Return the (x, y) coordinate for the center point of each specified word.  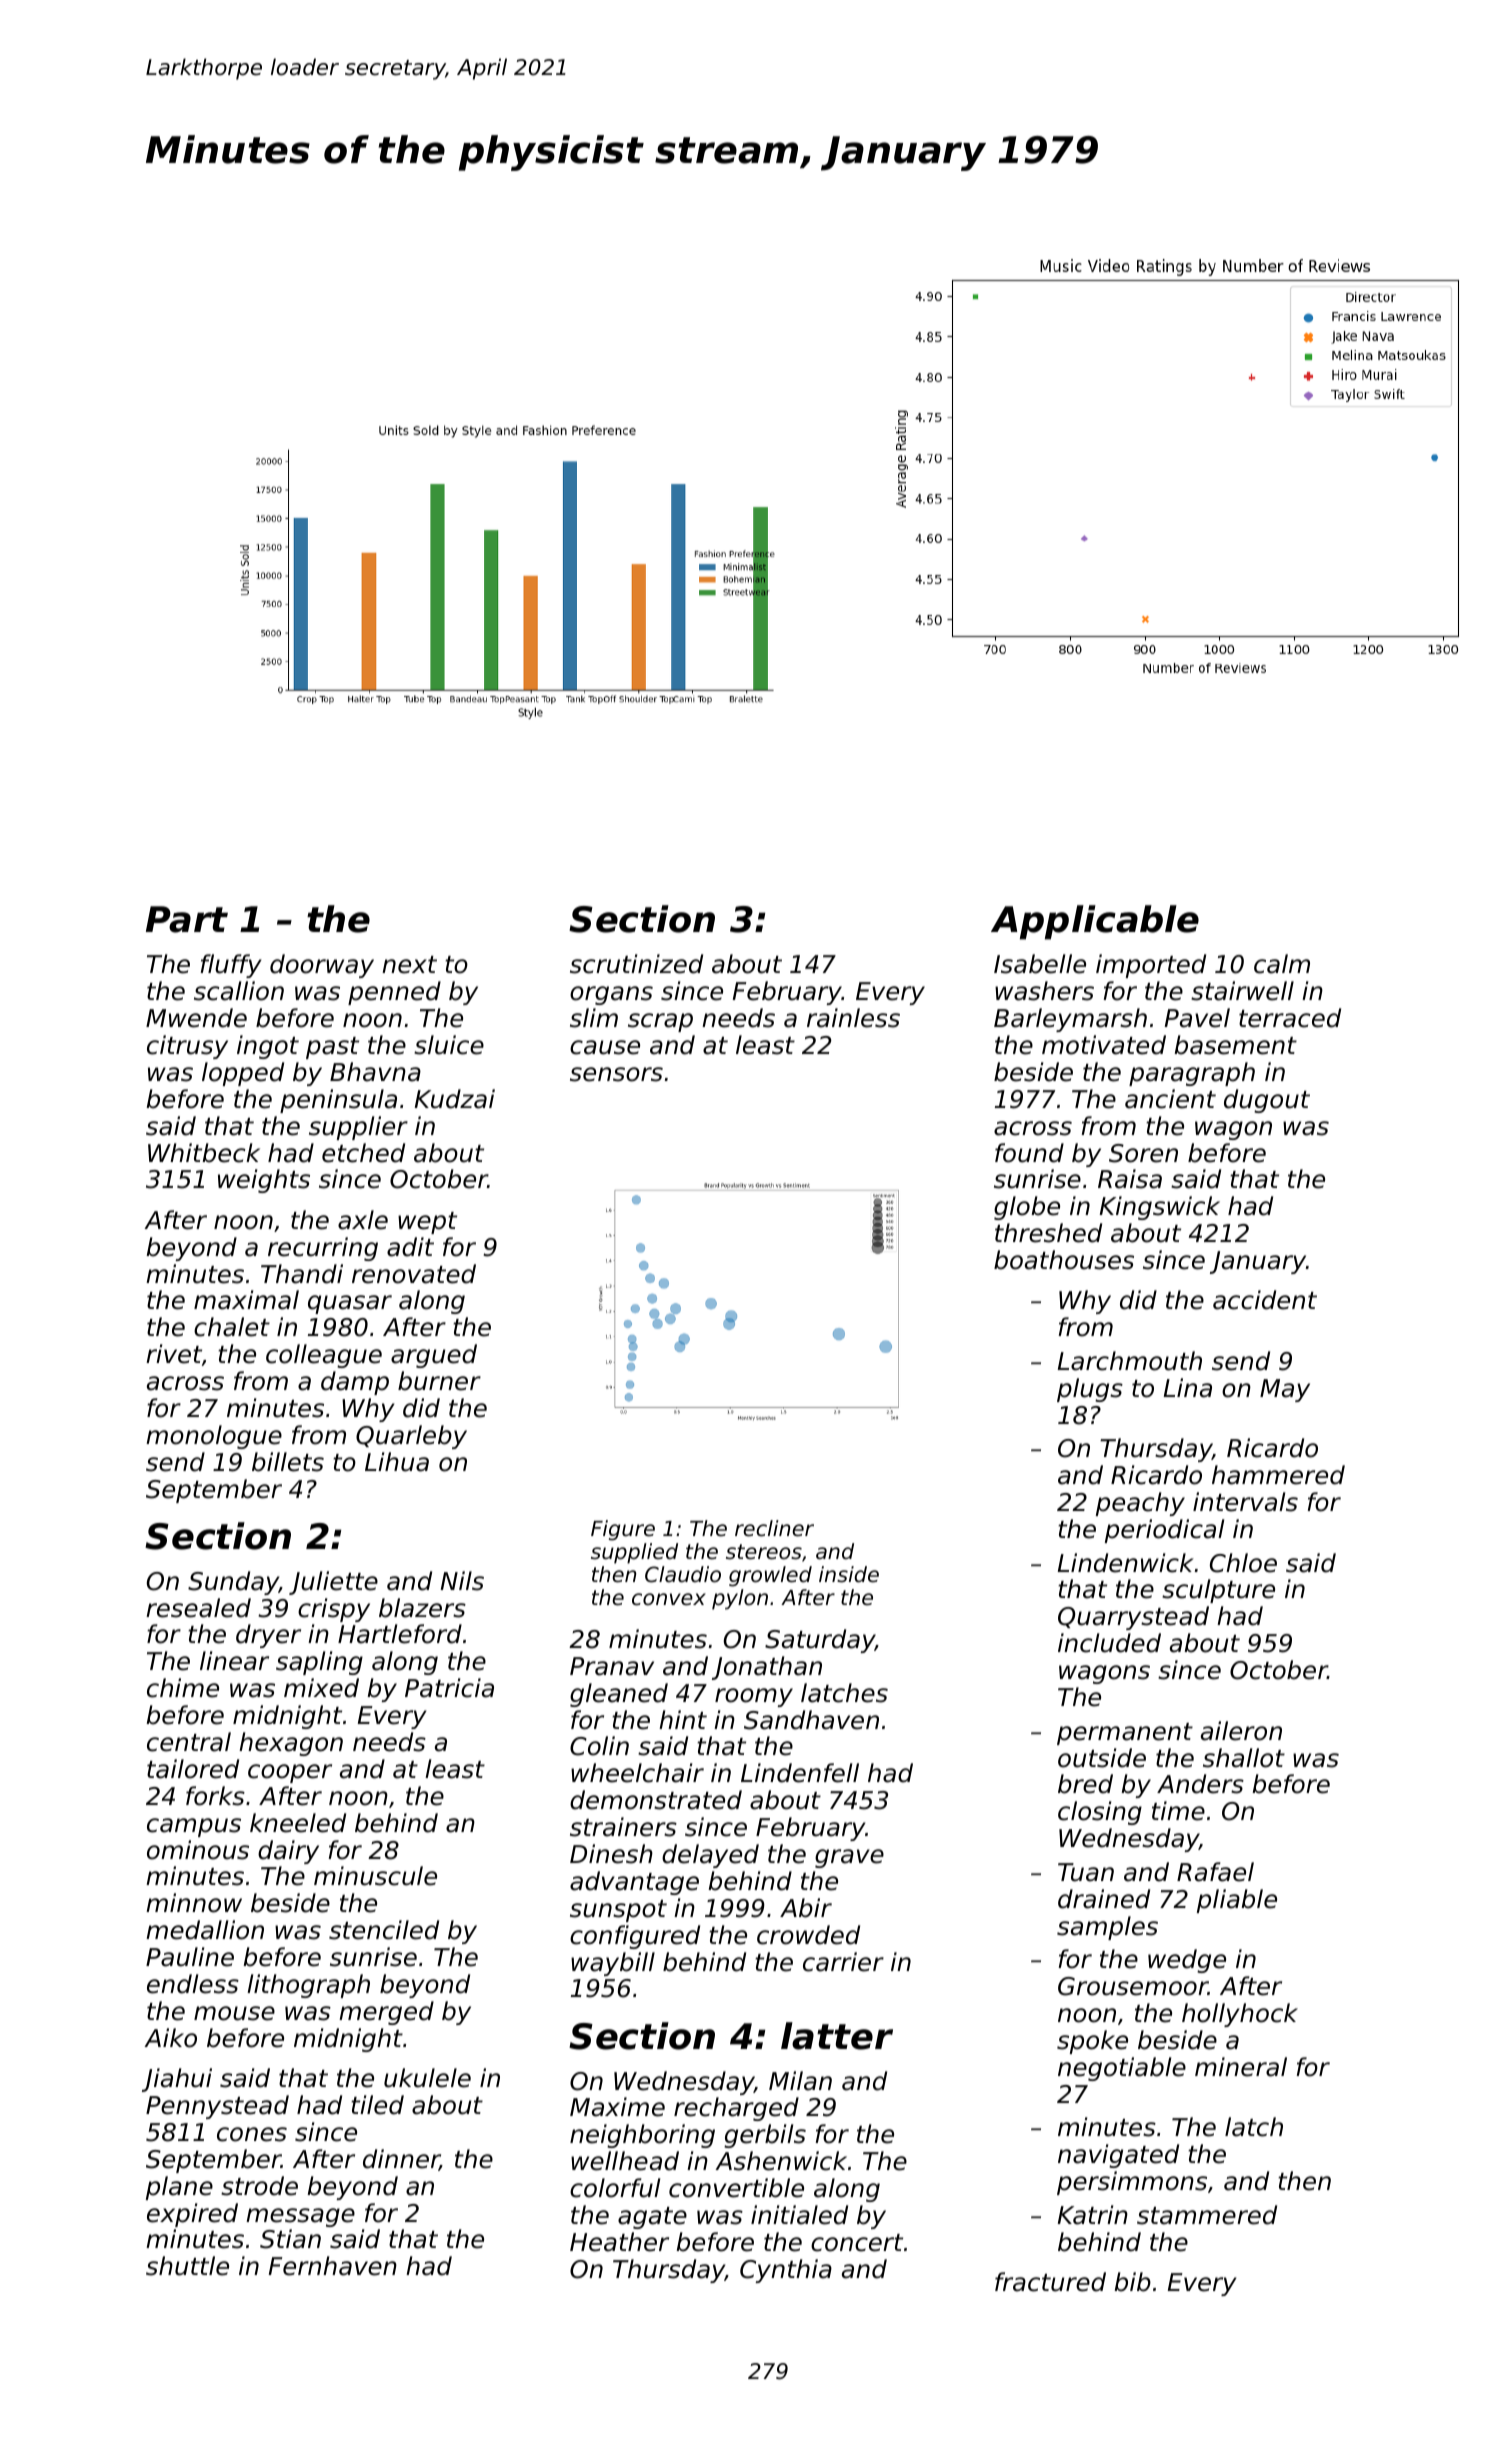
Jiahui (177, 2080)
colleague (324, 1356)
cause (605, 1047)
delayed (710, 1856)
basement (1235, 1045)
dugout (1267, 1101)
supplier (358, 1128)
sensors (616, 1074)
